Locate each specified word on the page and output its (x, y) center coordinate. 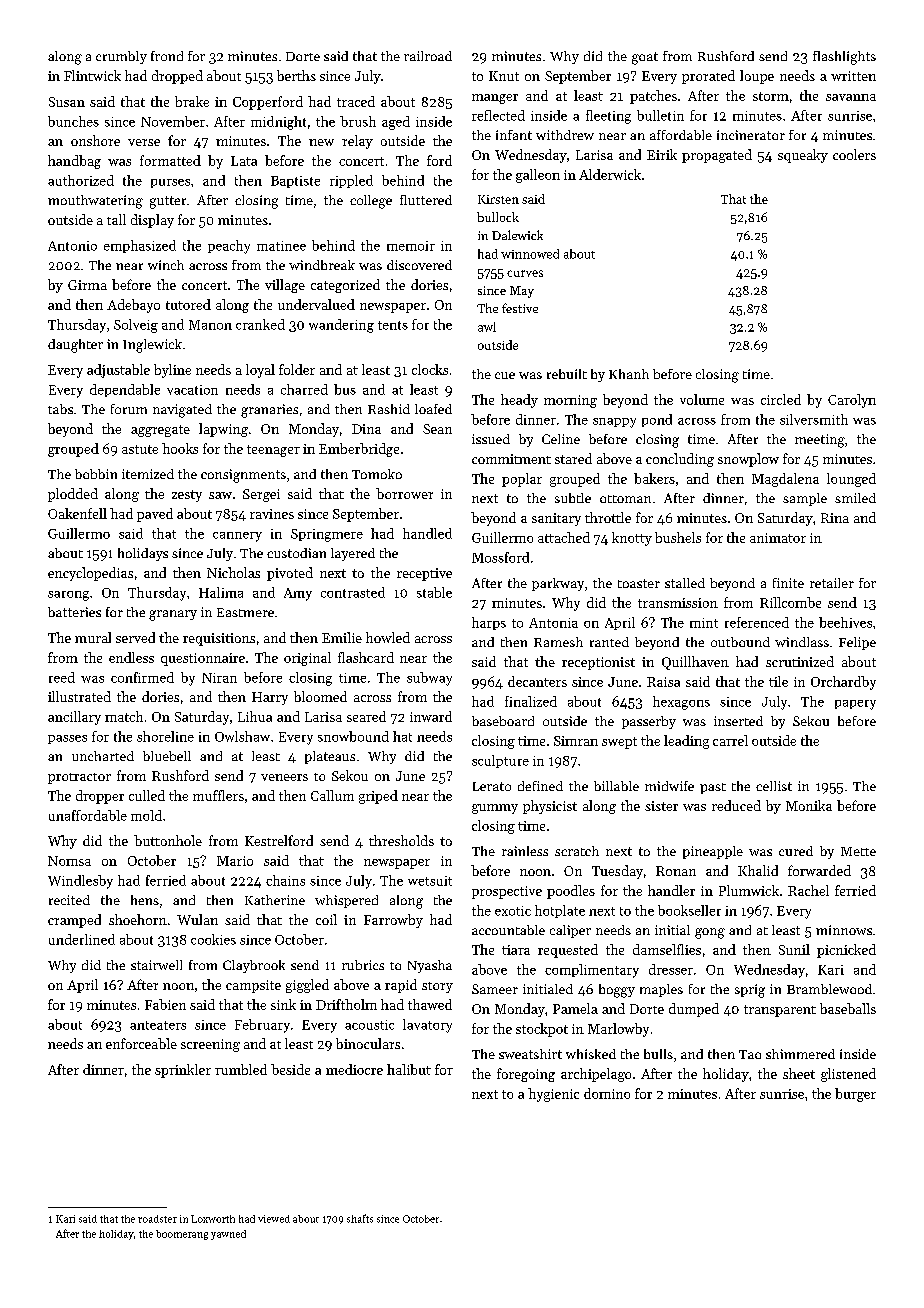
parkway (558, 584)
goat (645, 58)
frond (167, 56)
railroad (428, 56)
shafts (360, 1218)
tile (778, 681)
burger (855, 1095)
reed (62, 677)
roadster (157, 1219)
